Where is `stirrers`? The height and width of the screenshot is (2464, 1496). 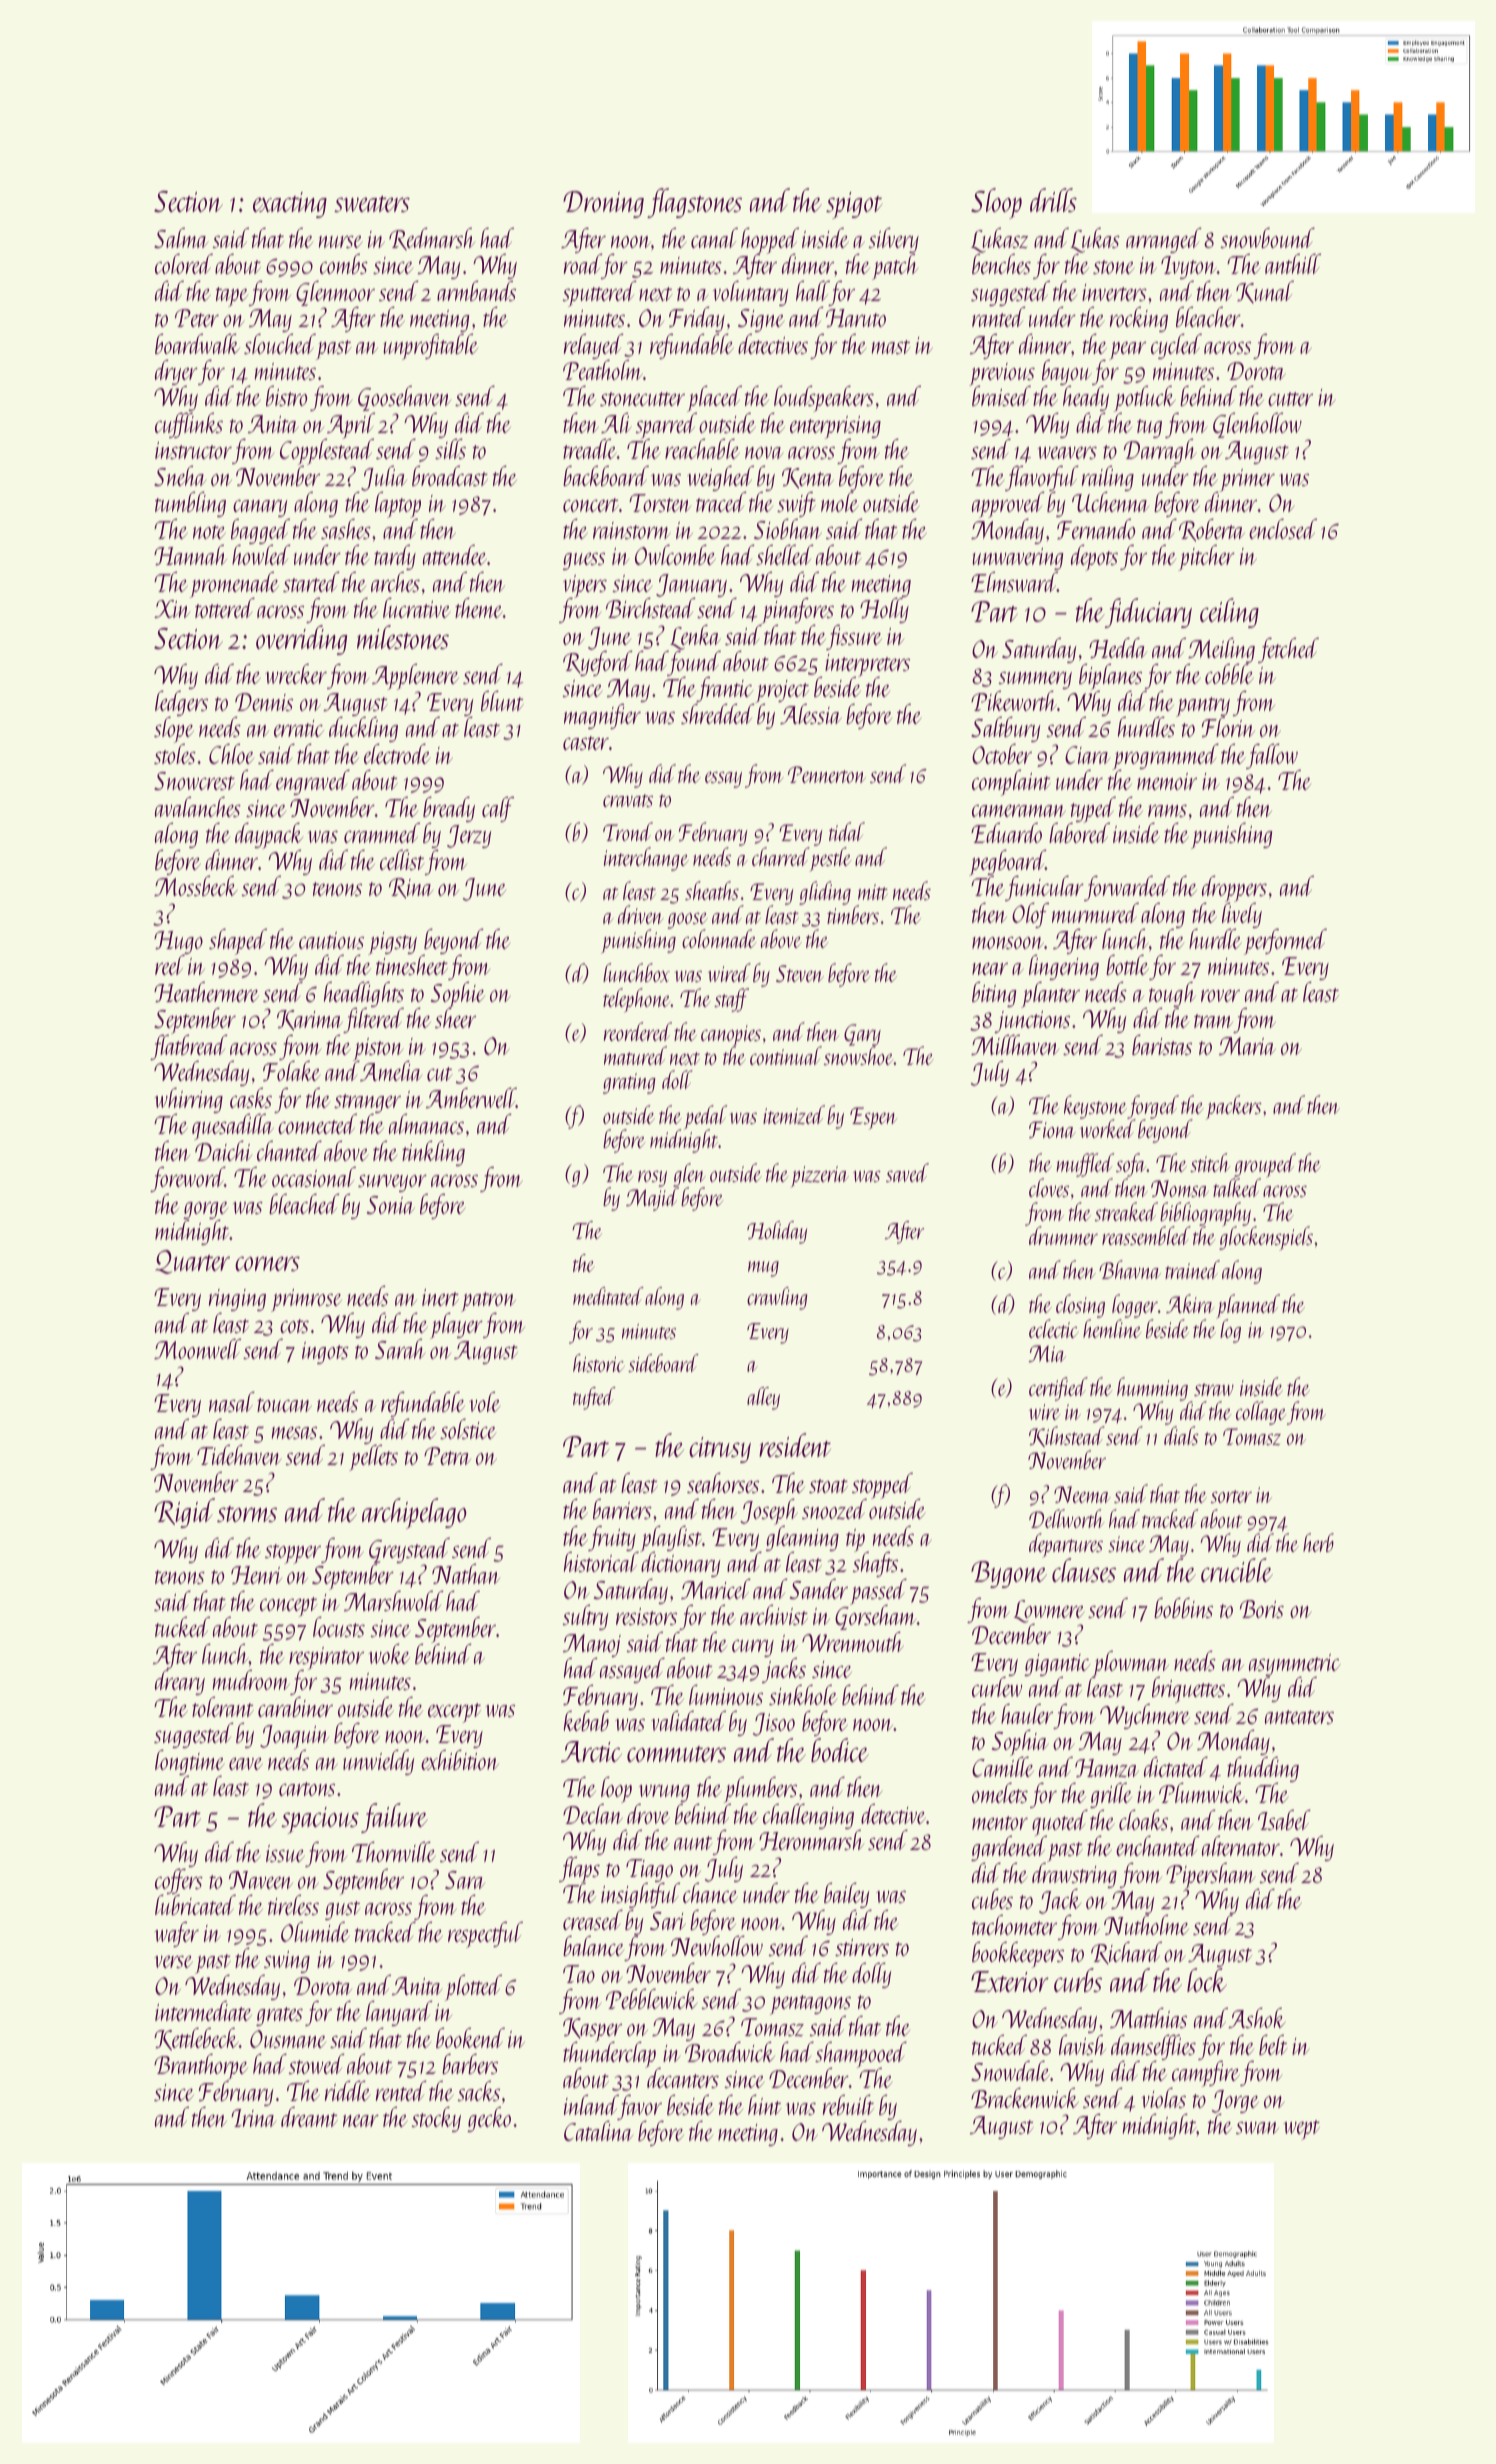
stirrers is located at coordinates (862, 1947).
